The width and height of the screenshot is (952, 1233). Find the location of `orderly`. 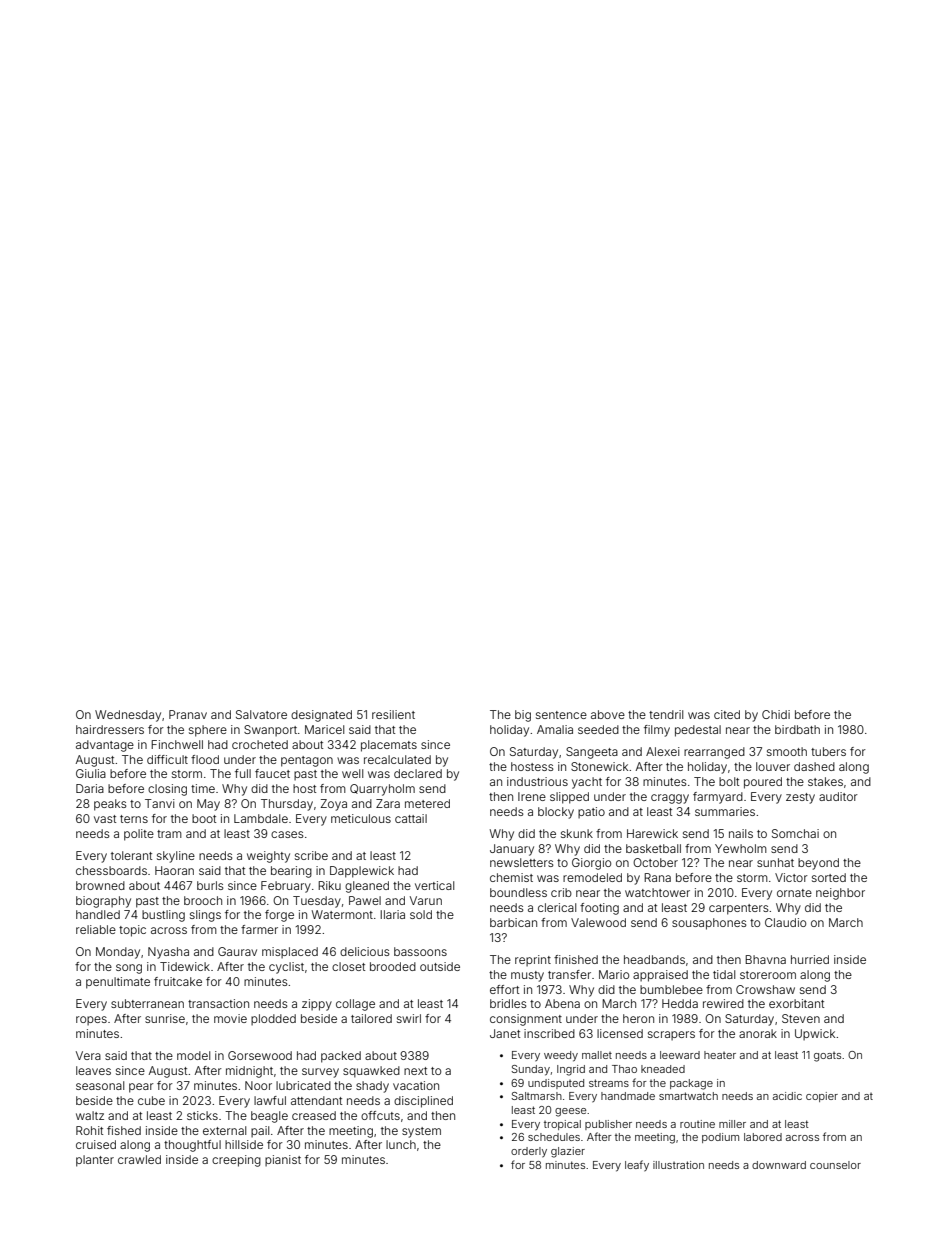

orderly is located at coordinates (529, 1152).
